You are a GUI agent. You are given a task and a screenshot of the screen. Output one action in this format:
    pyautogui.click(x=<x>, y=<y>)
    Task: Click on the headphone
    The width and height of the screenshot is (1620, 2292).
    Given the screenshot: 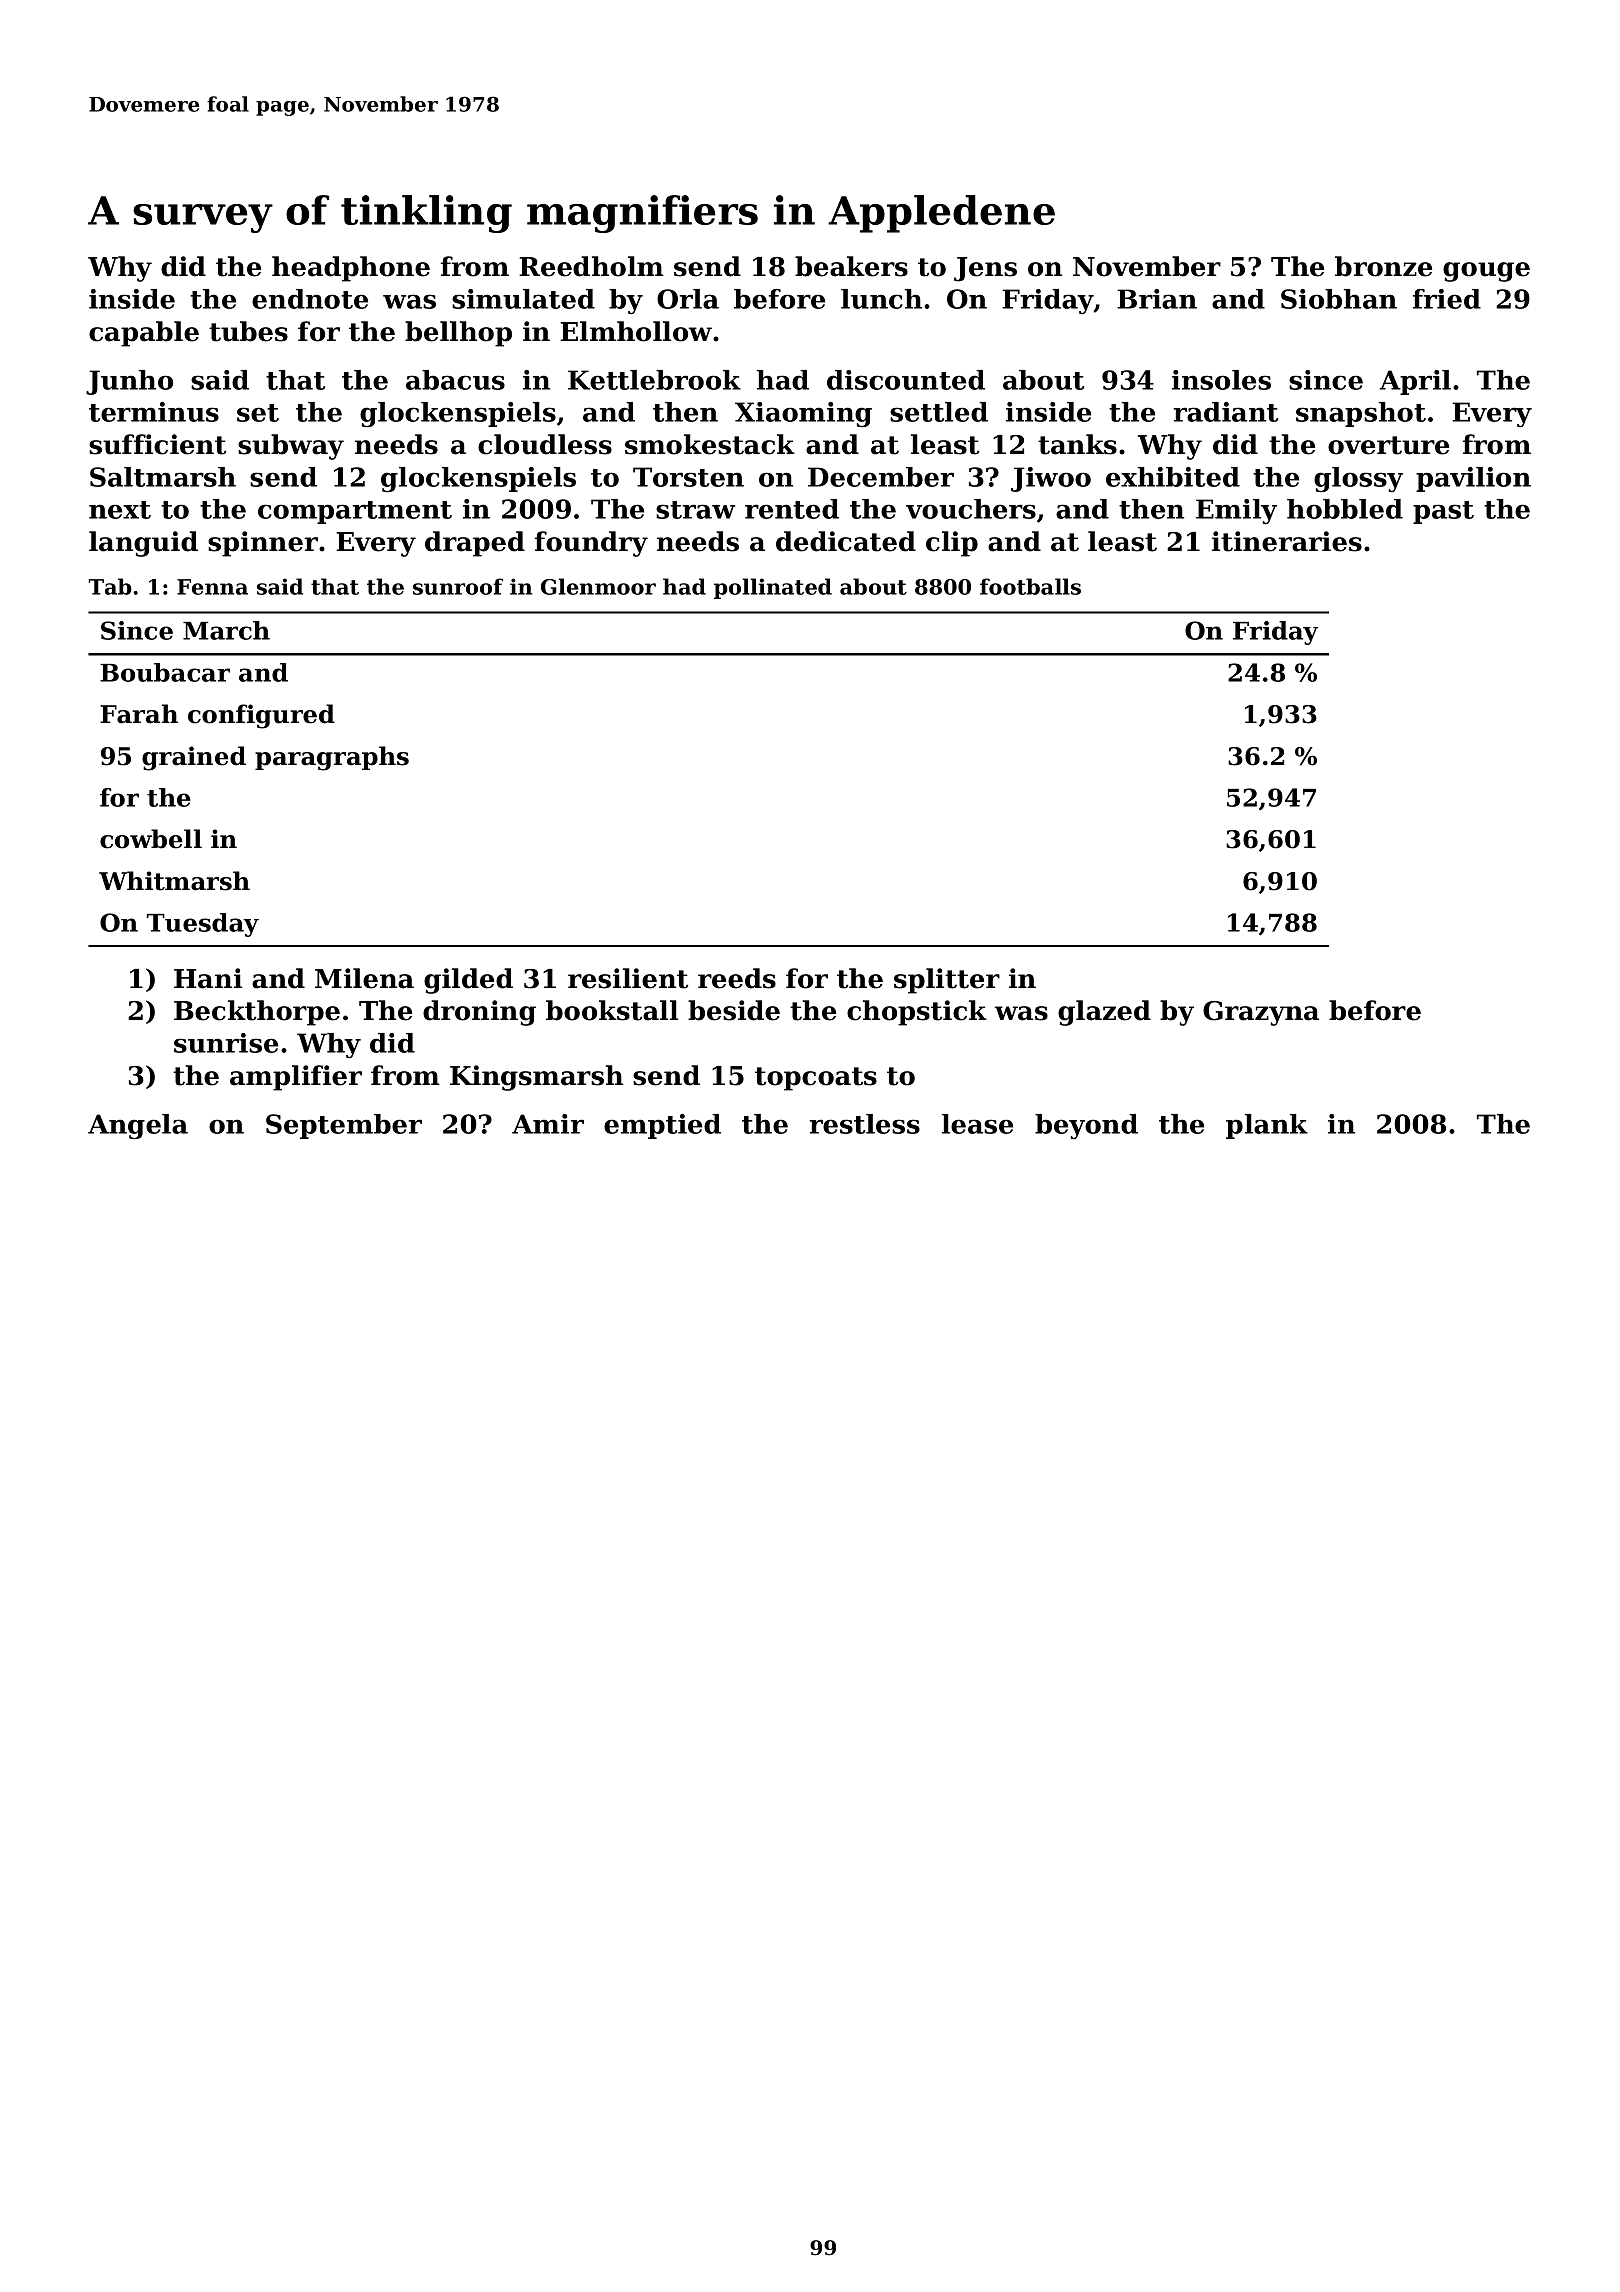 What is the action you would take?
    pyautogui.click(x=351, y=269)
